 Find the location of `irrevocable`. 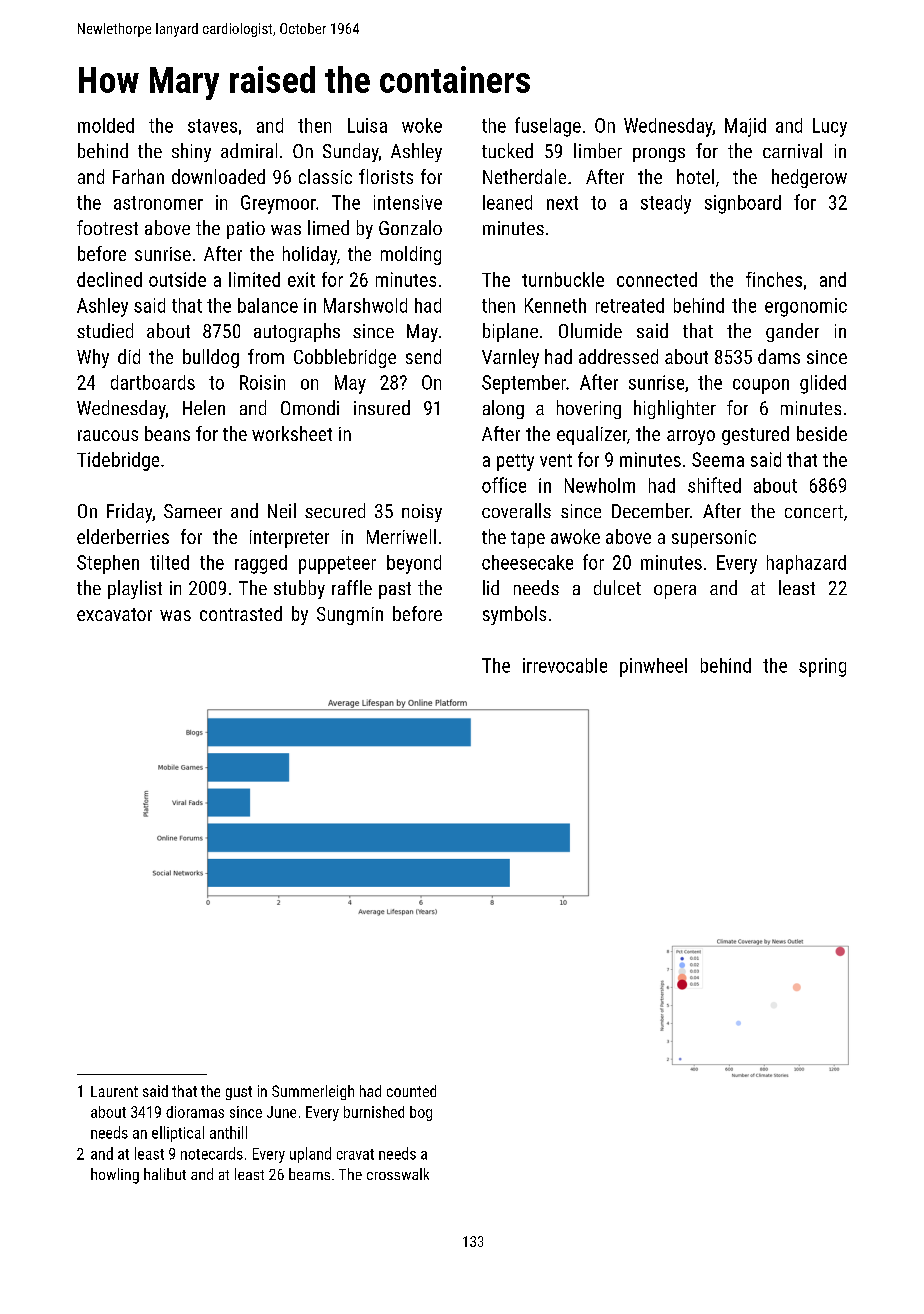

irrevocable is located at coordinates (565, 665).
